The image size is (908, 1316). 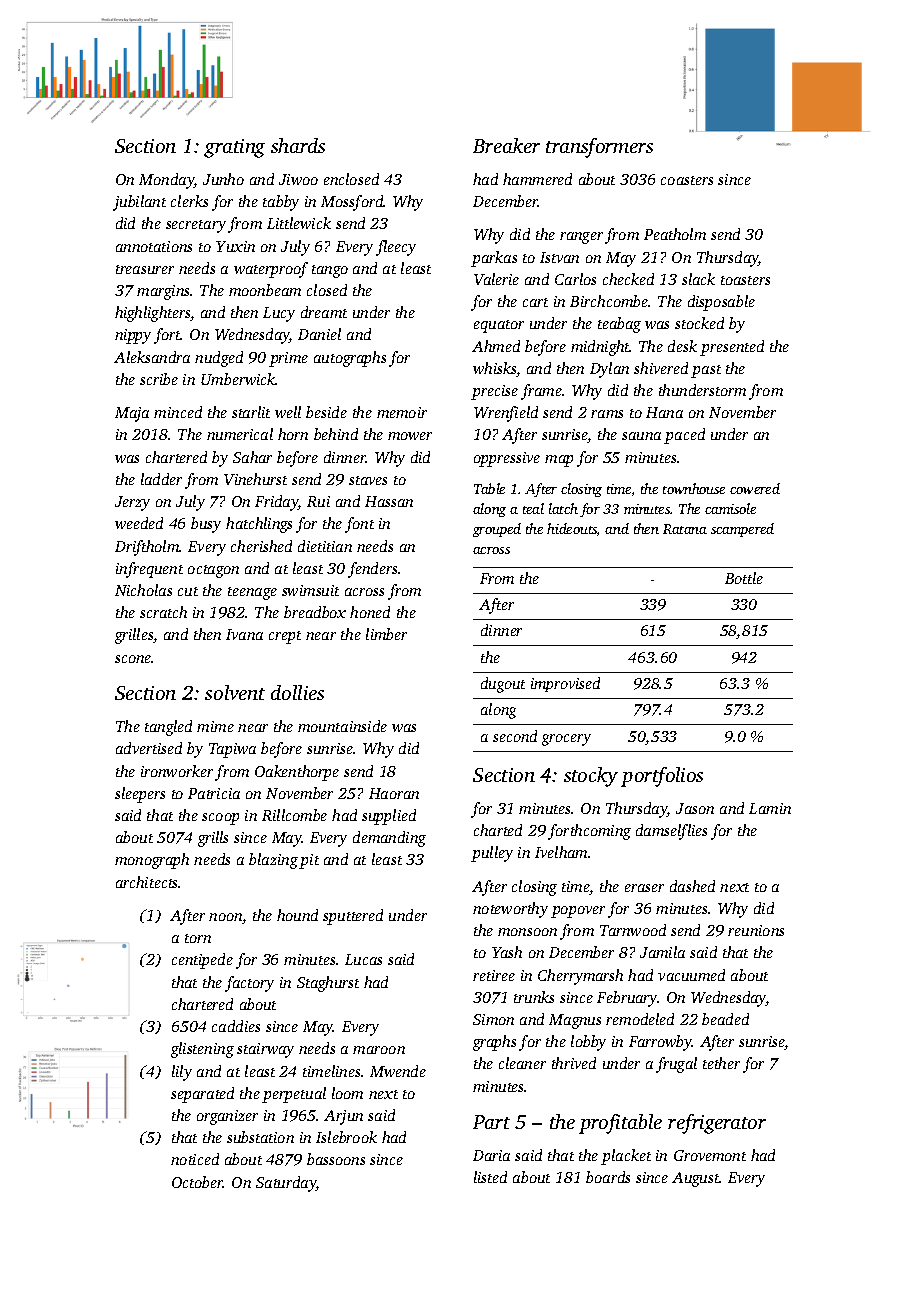 I want to click on organizer, so click(x=227, y=1117).
